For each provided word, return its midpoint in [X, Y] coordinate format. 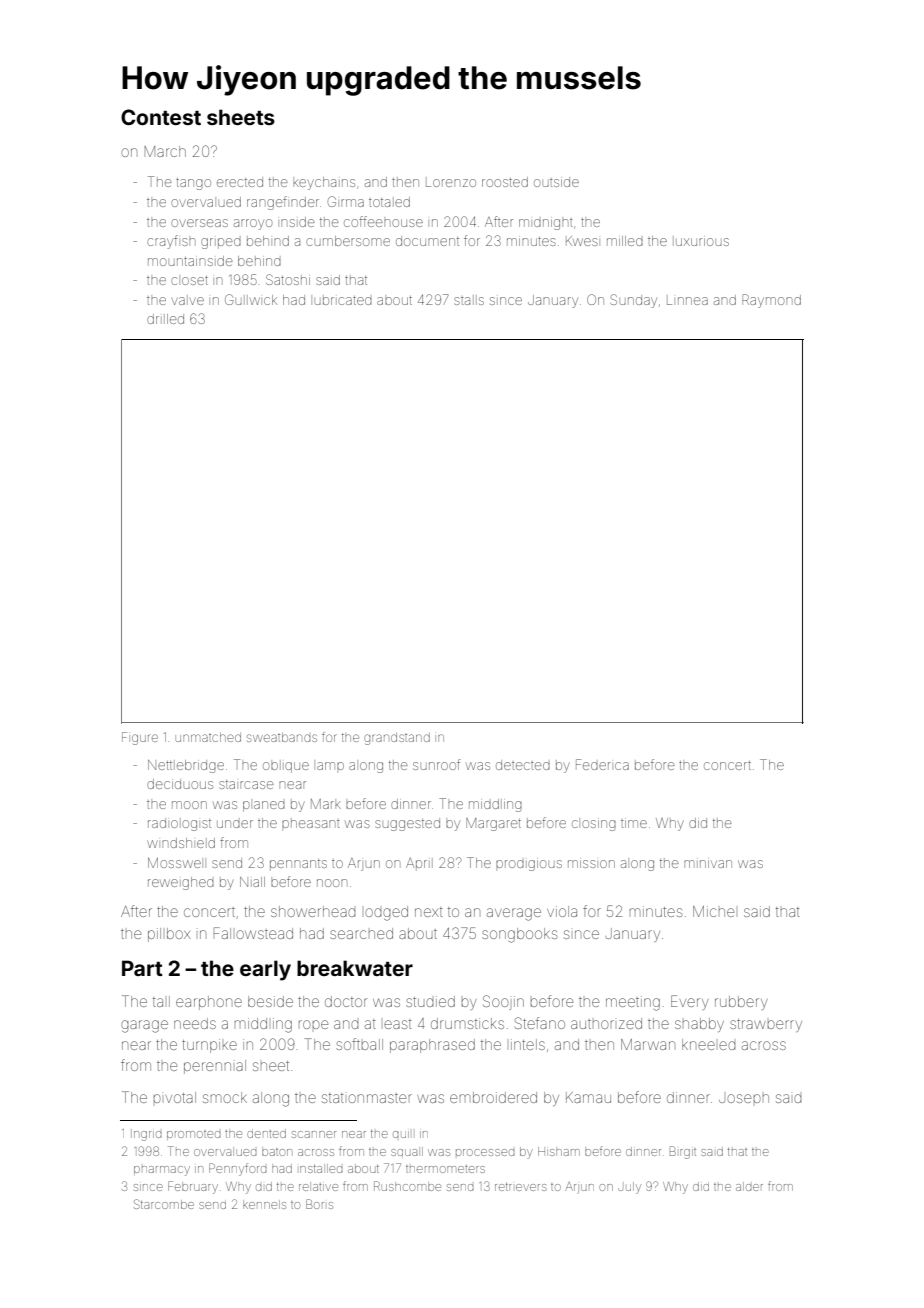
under [235, 824]
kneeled [709, 1044]
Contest [161, 117]
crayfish [171, 242]
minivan [708, 864]
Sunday [633, 301]
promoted [193, 1135]
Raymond [771, 301]
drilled [165, 319]
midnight [546, 224]
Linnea [687, 301]
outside [556, 182]
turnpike [209, 1046]
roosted [505, 182]
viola [562, 911]
